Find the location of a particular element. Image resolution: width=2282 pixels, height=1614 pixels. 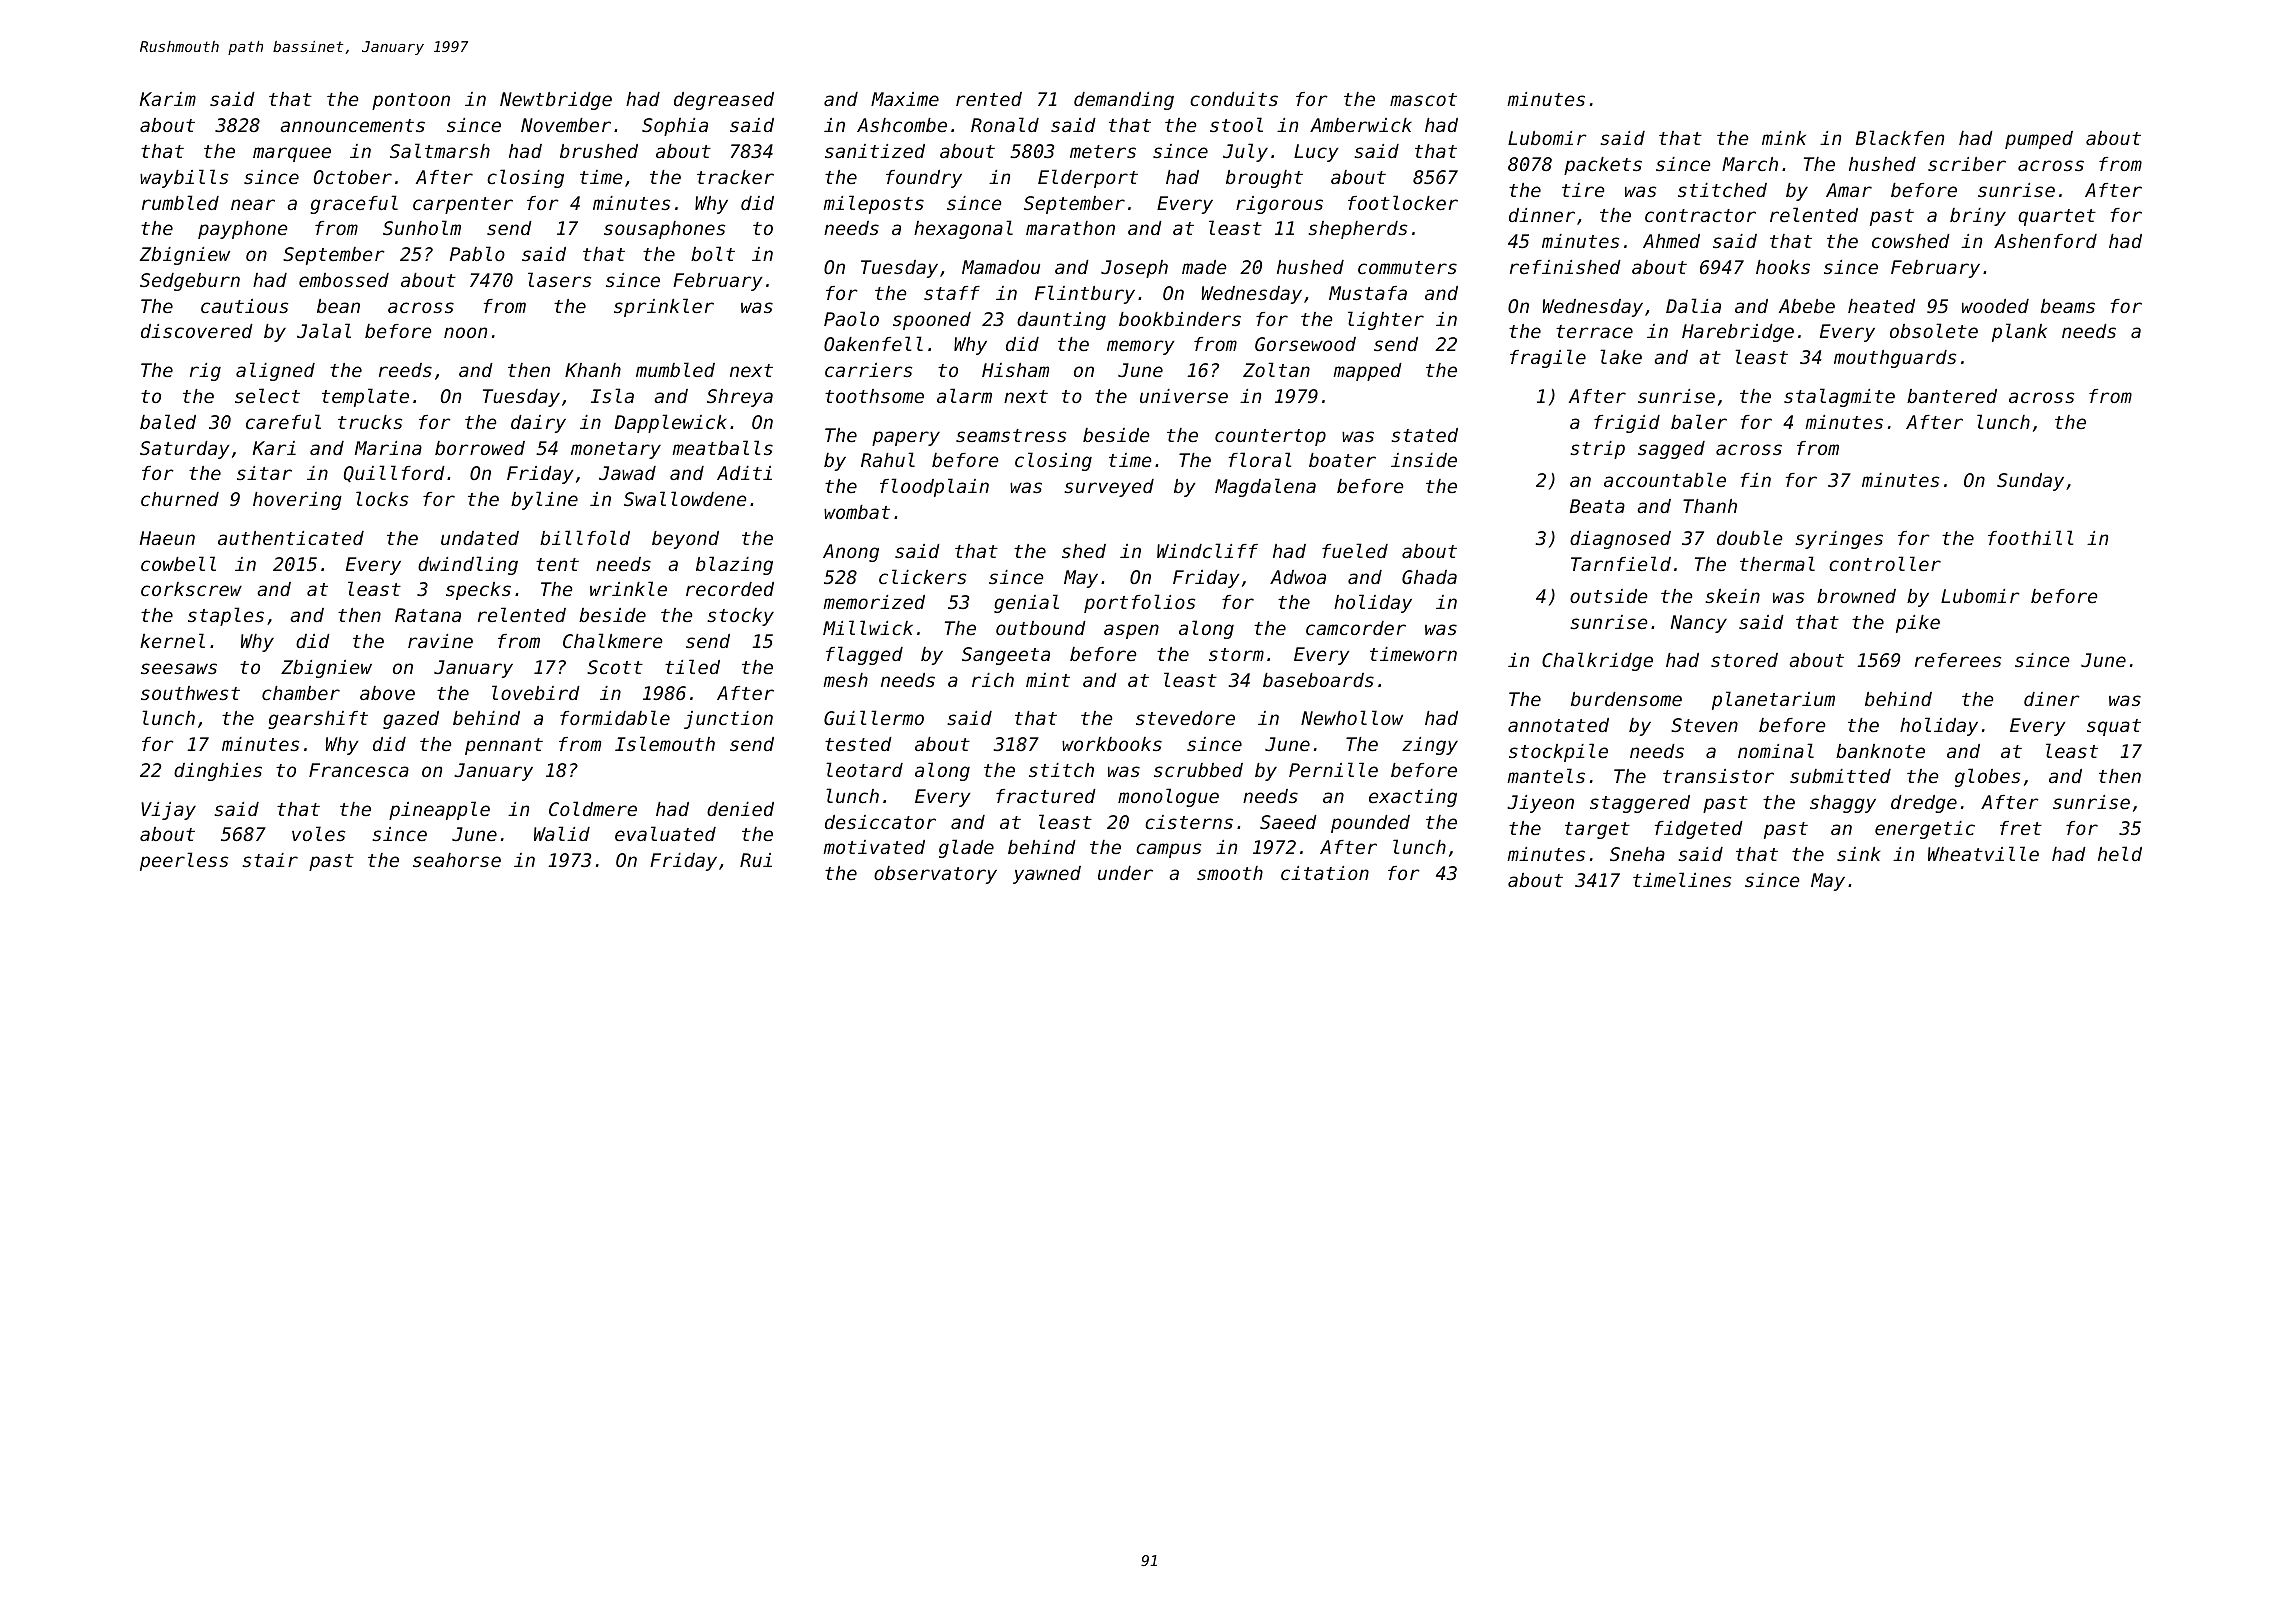

Francesca is located at coordinates (359, 770).
